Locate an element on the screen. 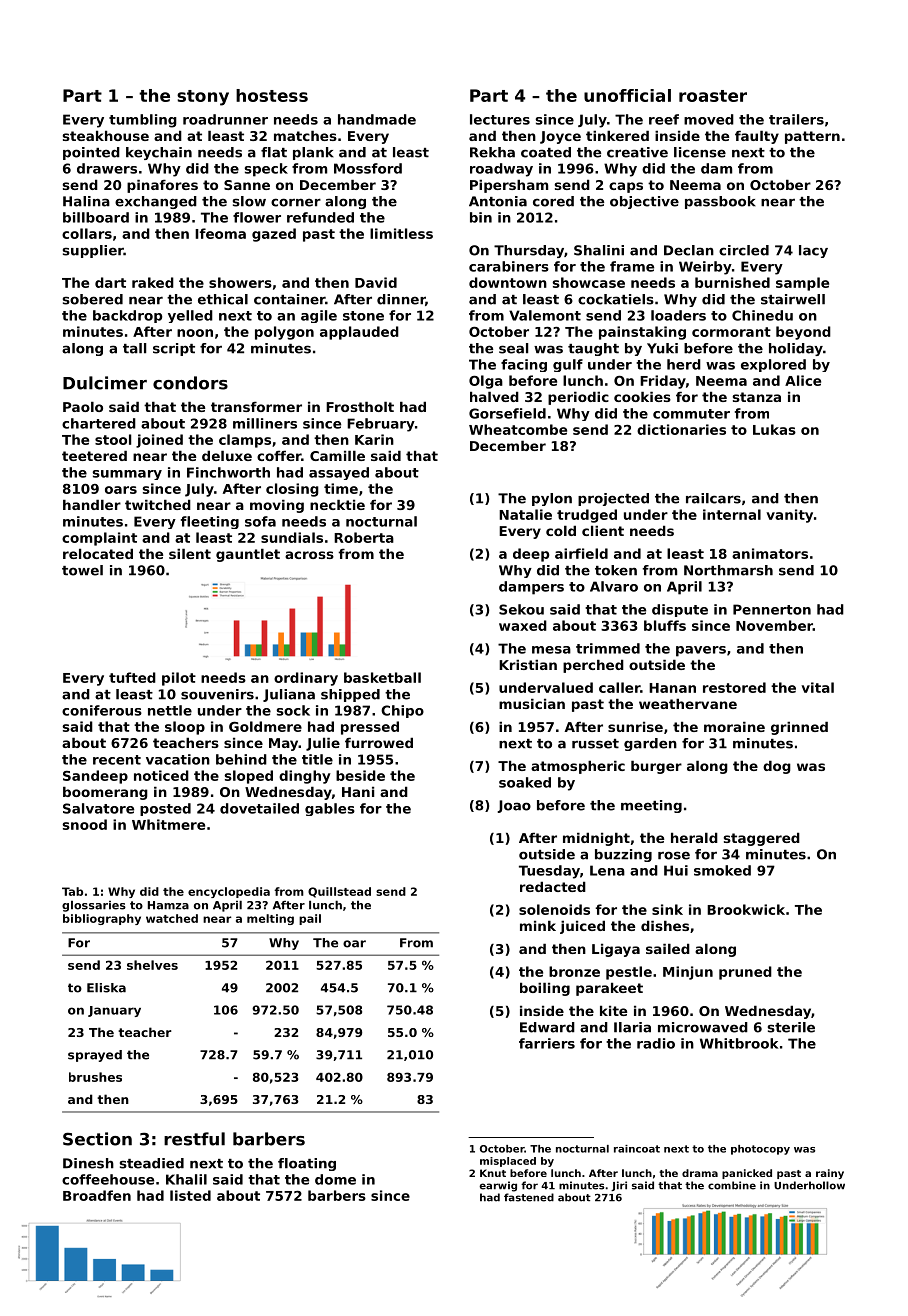 This screenshot has height=1316, width=908. Brookwick is located at coordinates (746, 909).
